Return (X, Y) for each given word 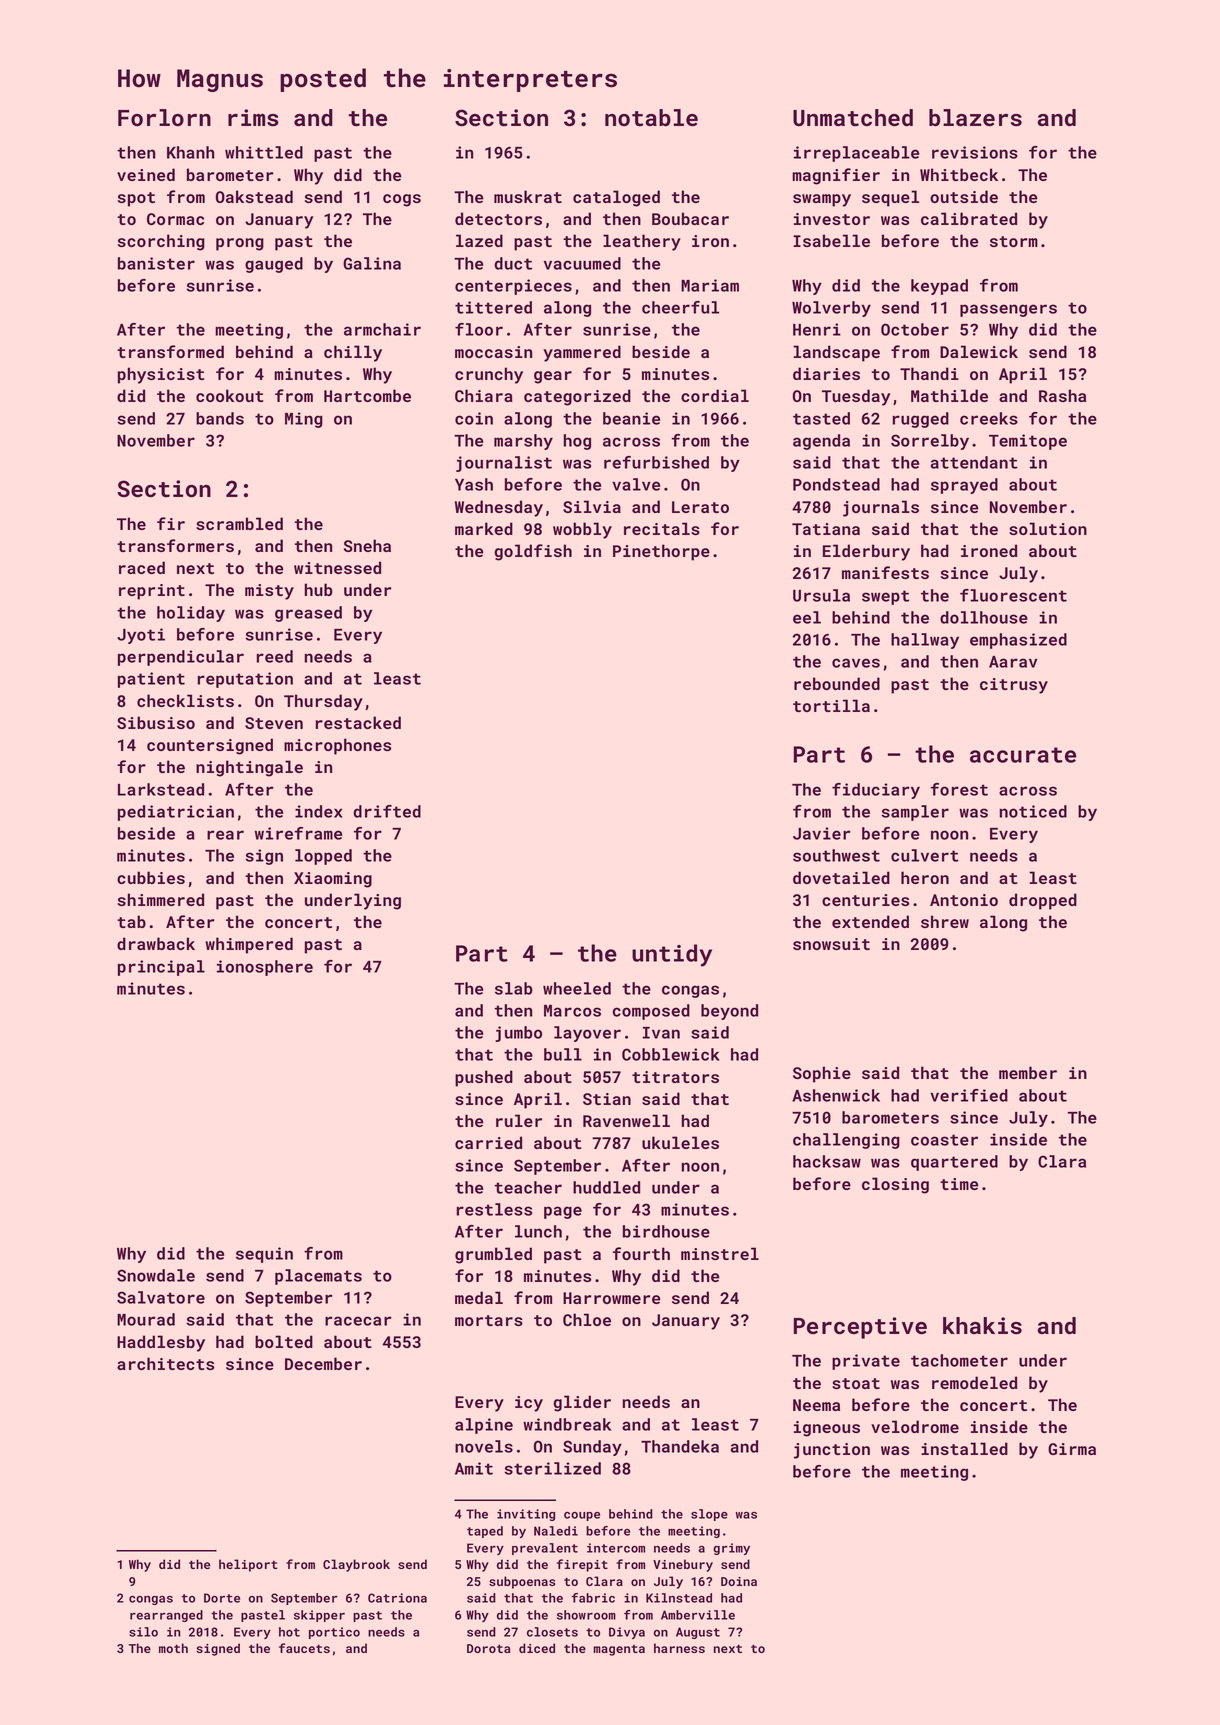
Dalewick (979, 351)
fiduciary (876, 791)
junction (832, 1451)
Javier (822, 833)
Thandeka (680, 1446)
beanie (631, 418)
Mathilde (949, 395)
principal (161, 968)
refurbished (656, 462)
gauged (274, 265)
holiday (191, 614)
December (323, 1363)
